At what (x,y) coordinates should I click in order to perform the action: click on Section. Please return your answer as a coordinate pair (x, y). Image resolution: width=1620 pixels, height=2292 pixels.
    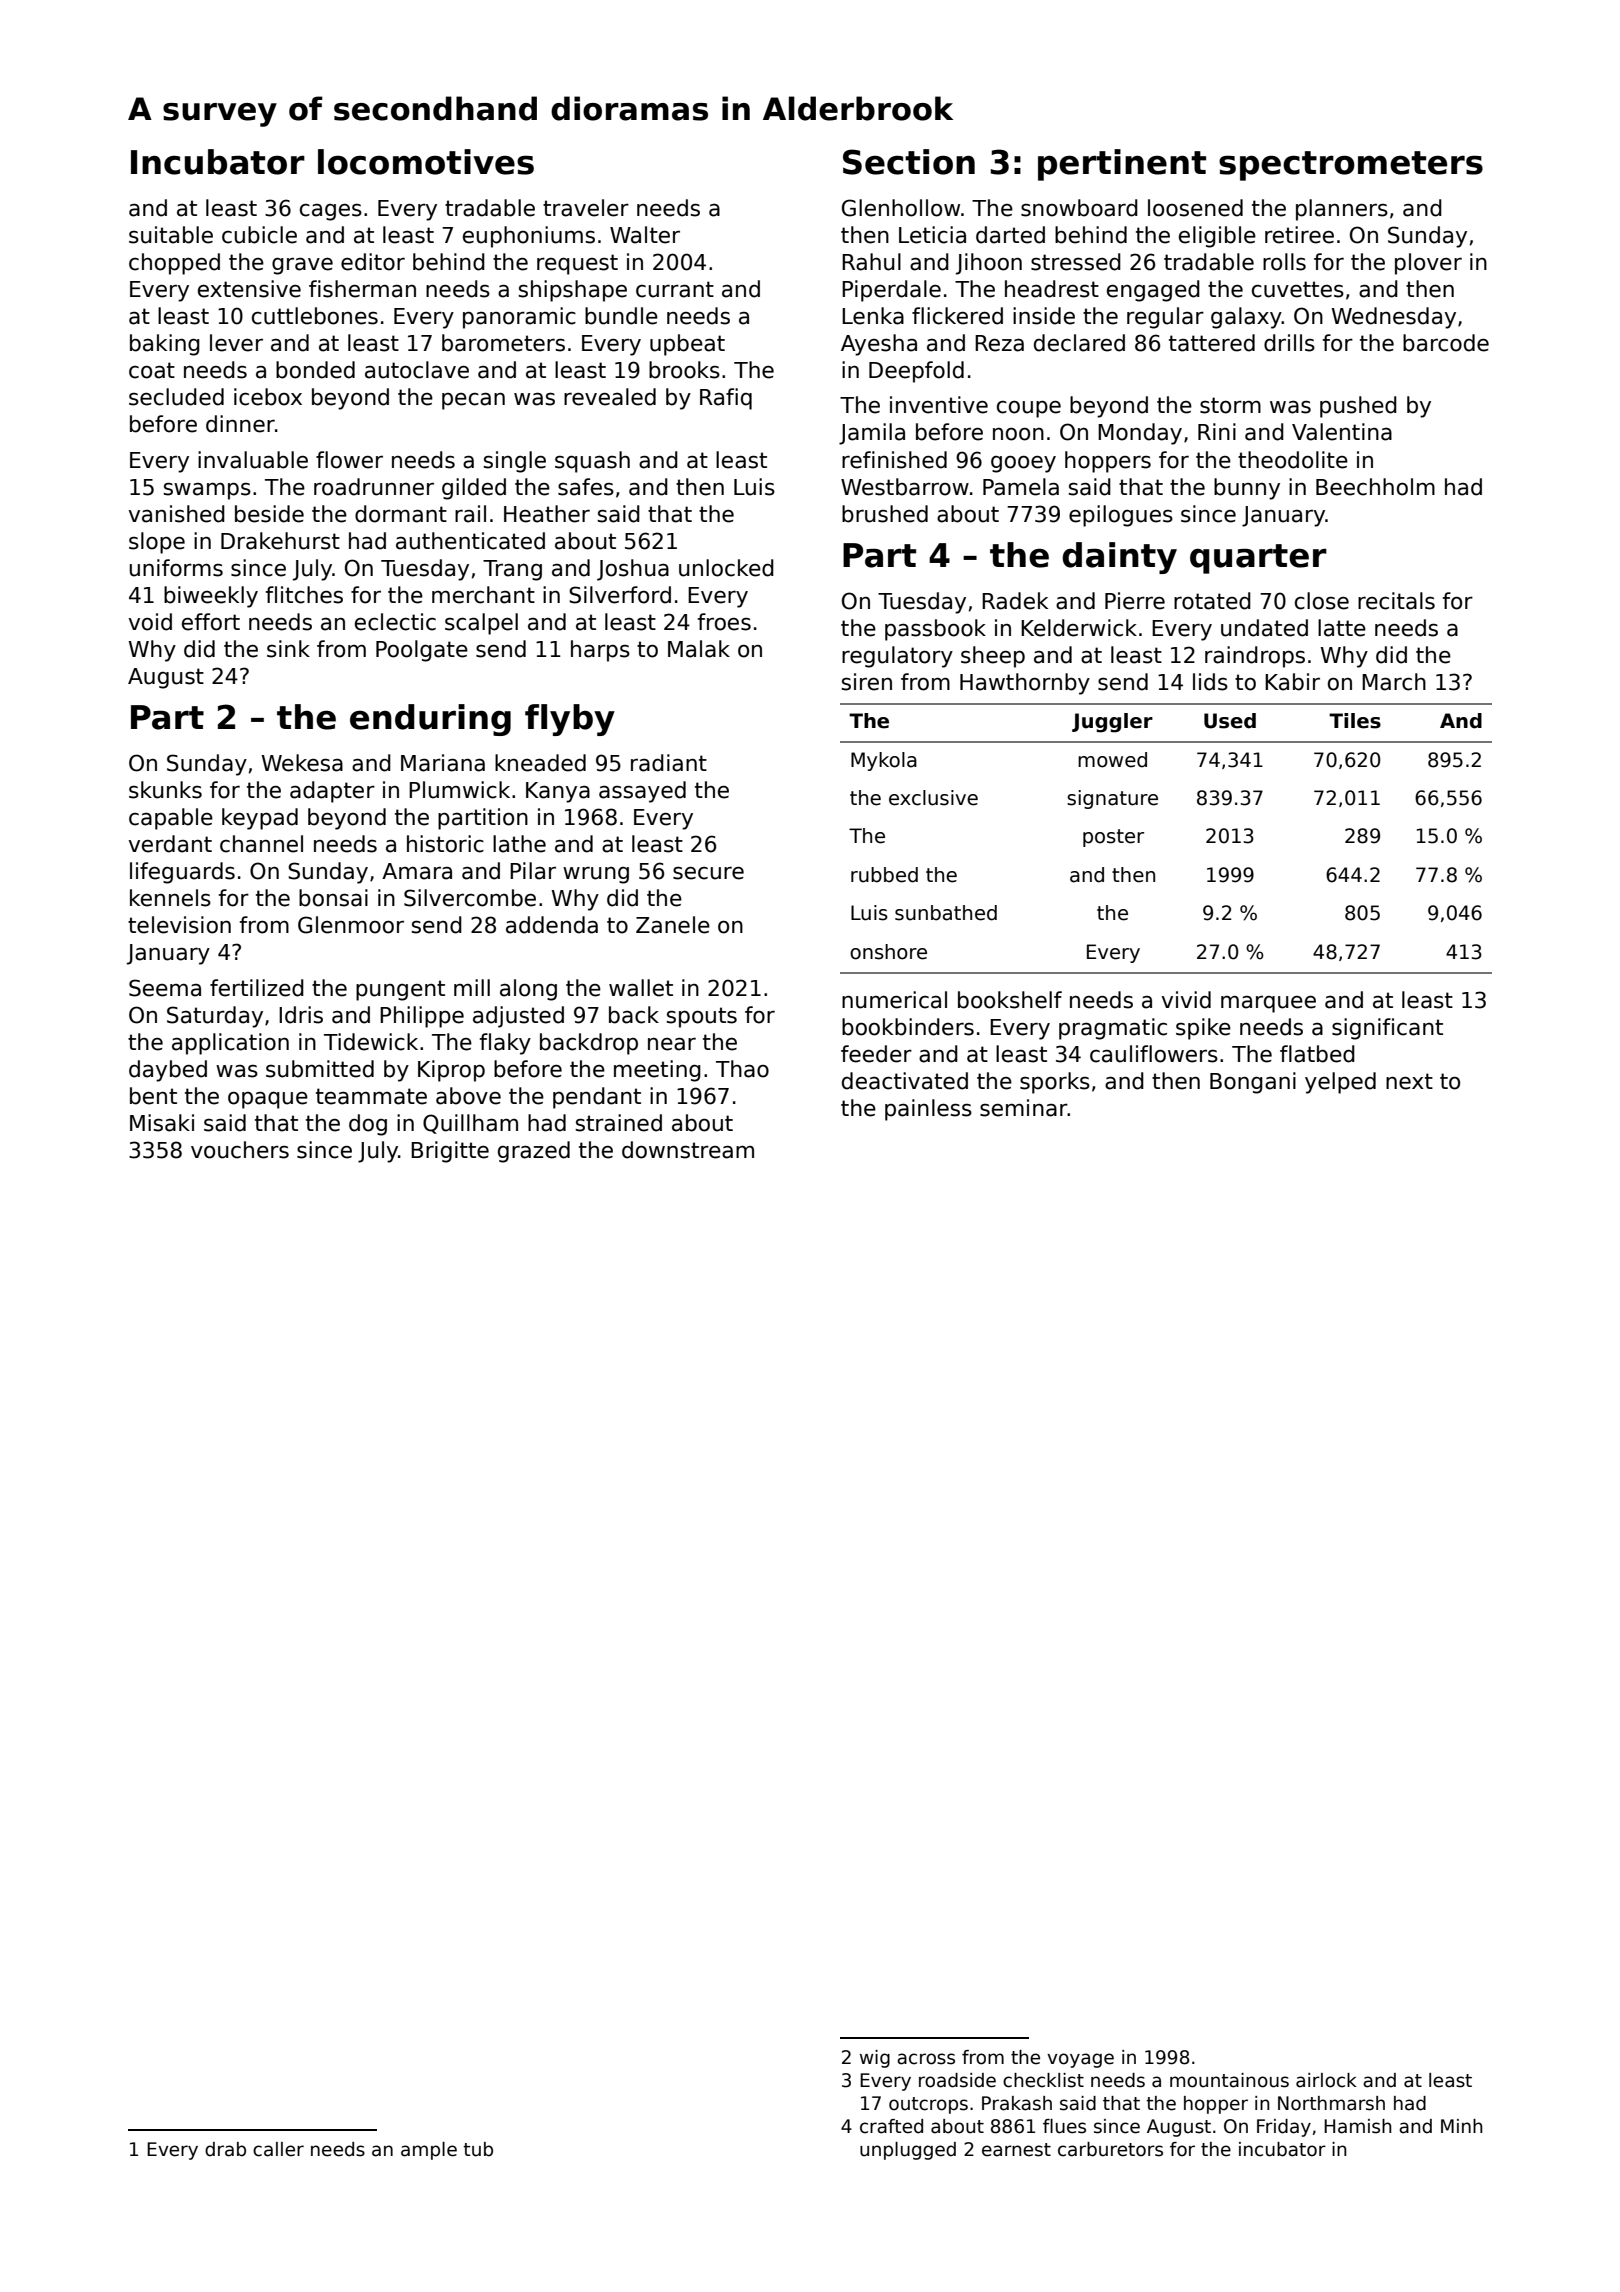
    Looking at the image, I should click on (909, 162).
